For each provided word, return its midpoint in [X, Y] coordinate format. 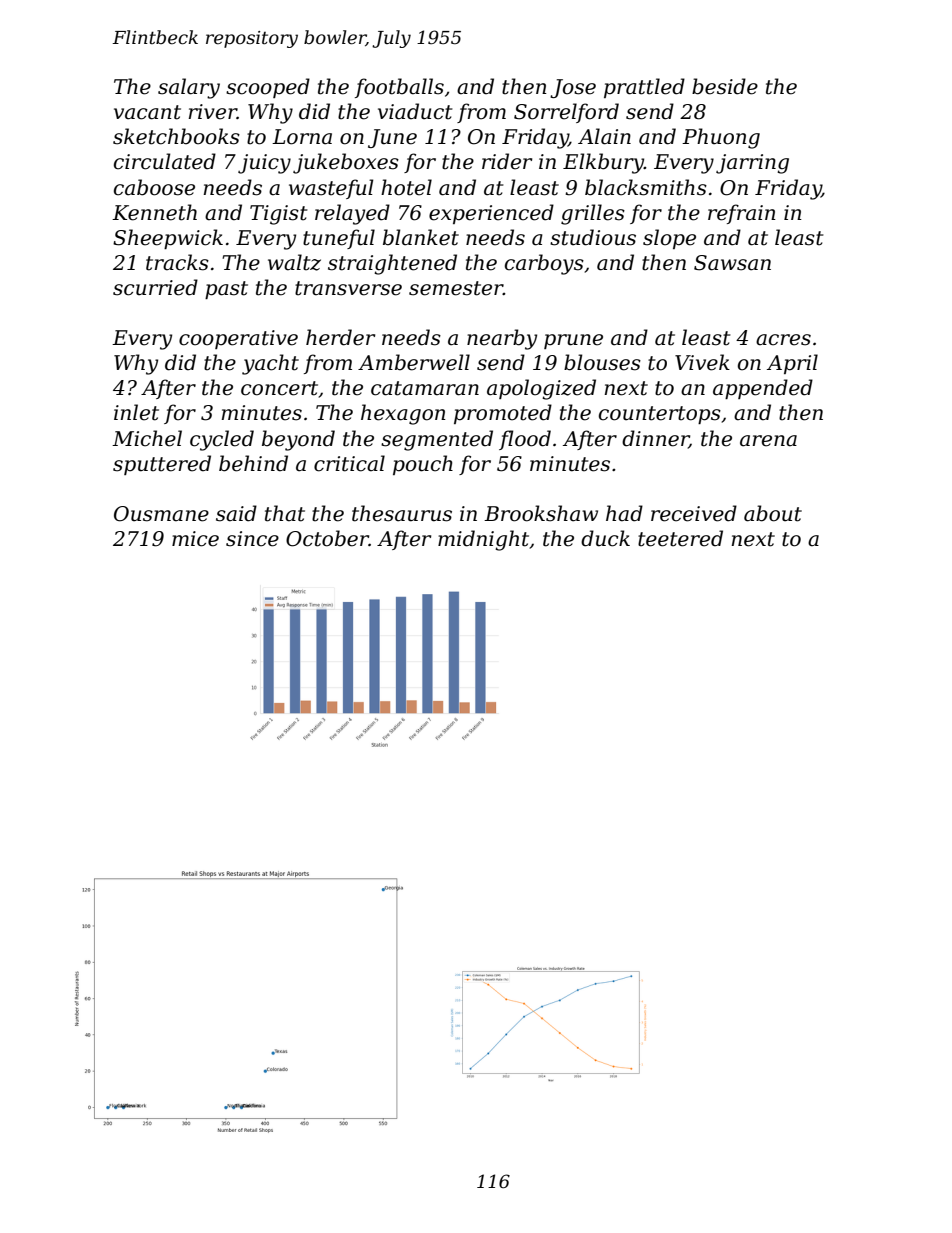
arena [768, 441]
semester [456, 288]
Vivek [702, 362]
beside [725, 86]
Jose [573, 88]
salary [189, 88]
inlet [136, 412]
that [285, 513]
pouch [423, 465]
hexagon [403, 414]
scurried [155, 287]
